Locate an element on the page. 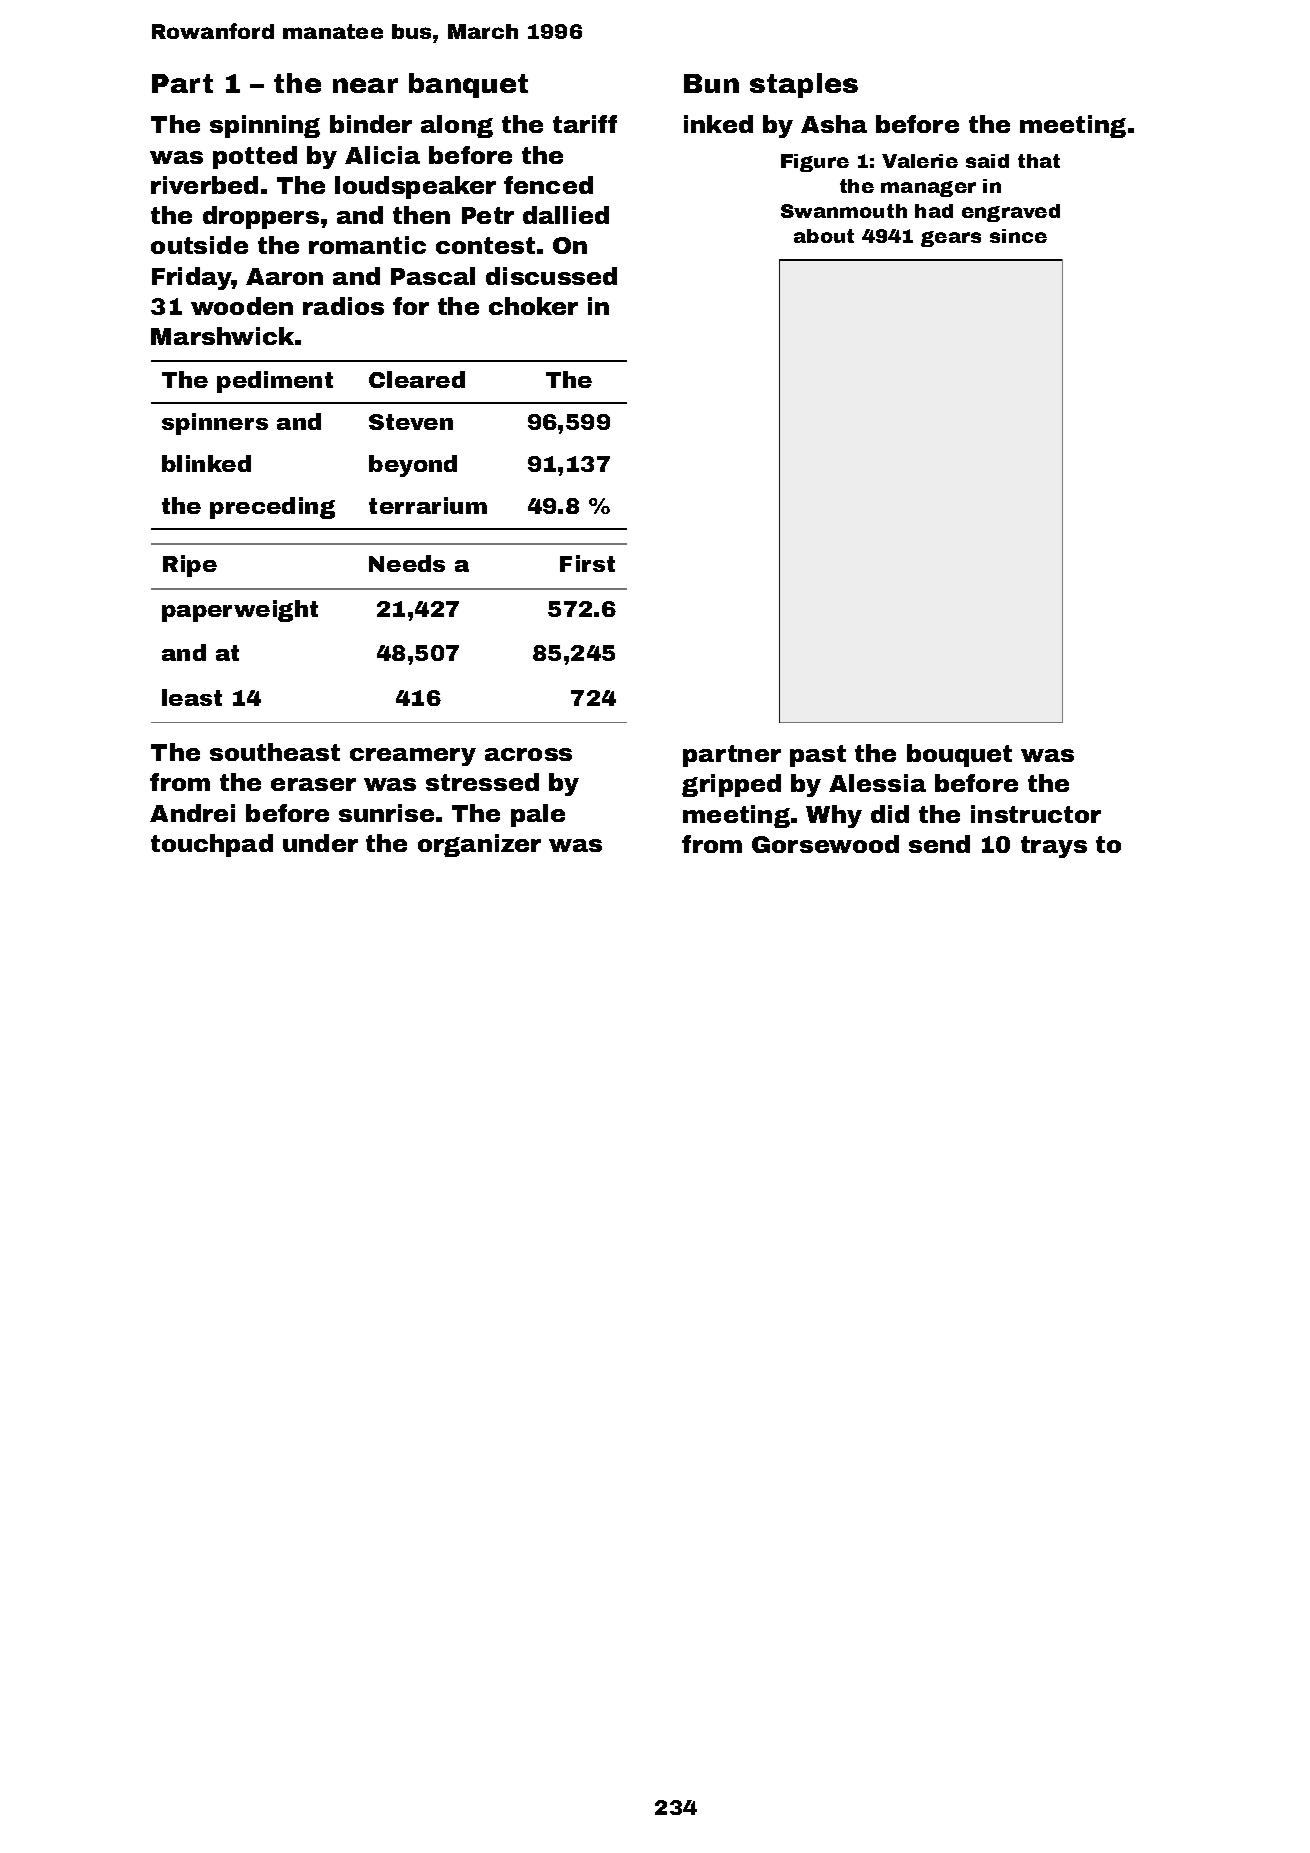  across is located at coordinates (528, 754).
